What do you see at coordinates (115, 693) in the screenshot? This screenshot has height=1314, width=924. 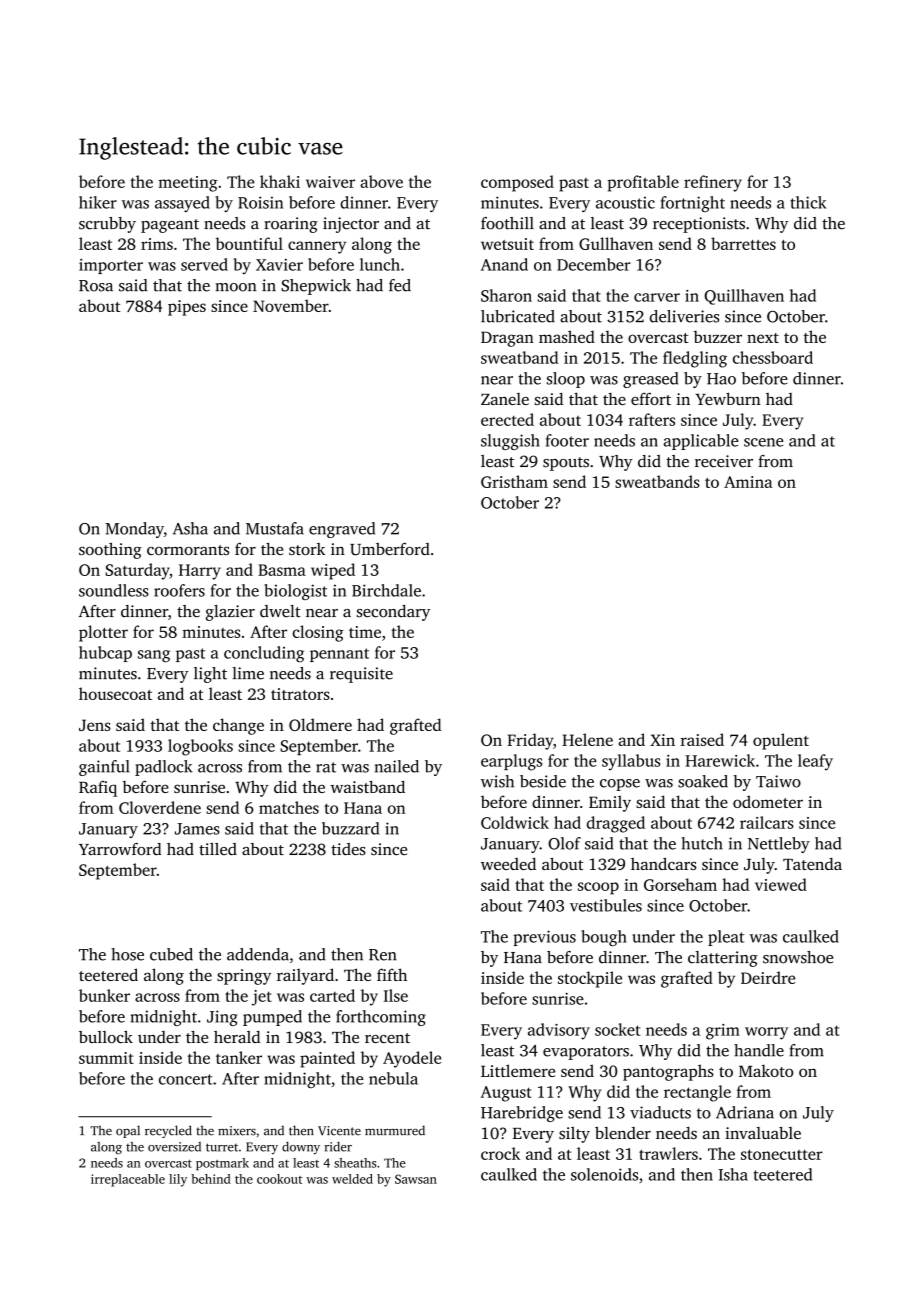 I see `housecoat` at bounding box center [115, 693].
